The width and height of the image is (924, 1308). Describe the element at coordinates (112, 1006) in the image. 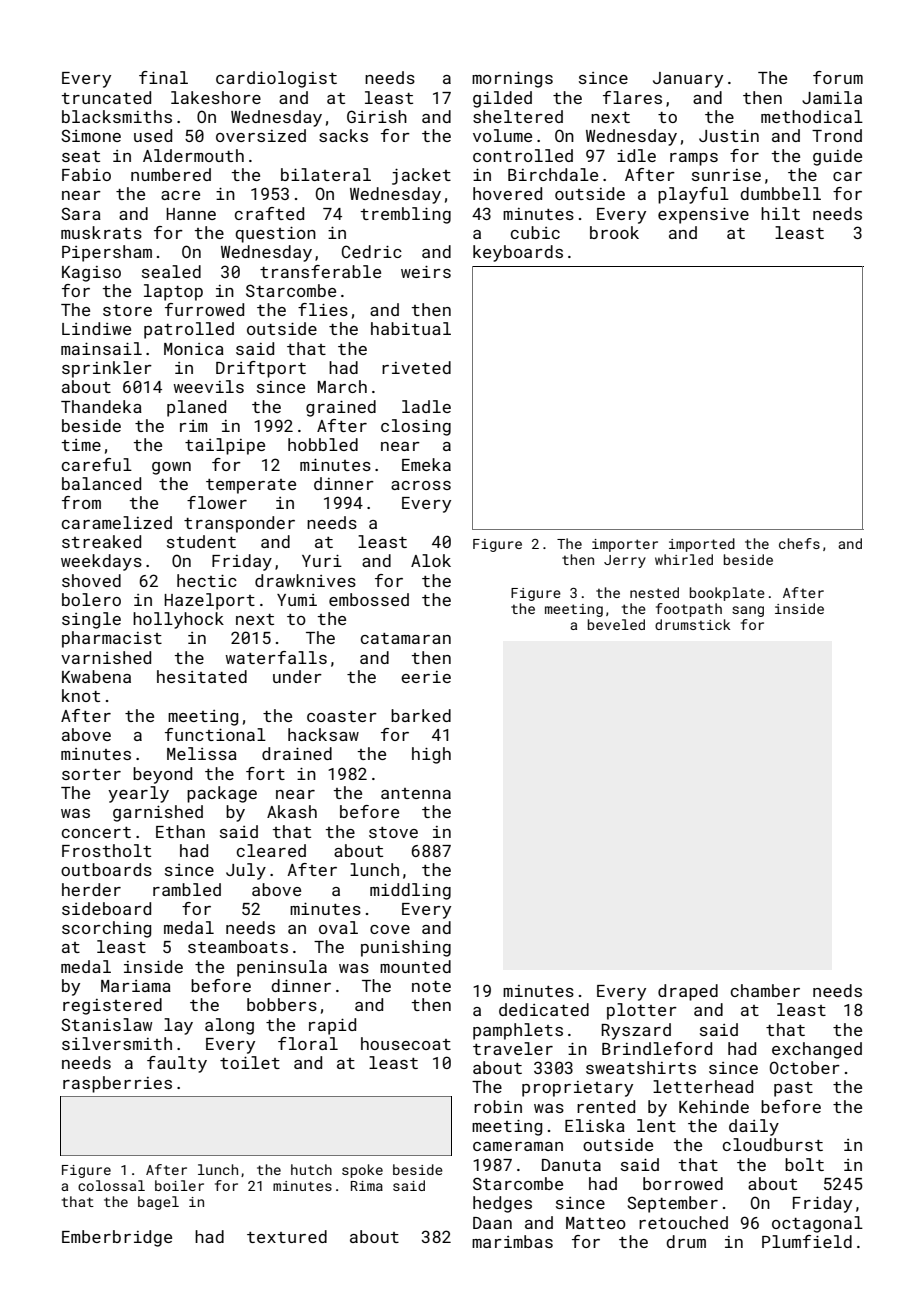

I see `registered` at that location.
